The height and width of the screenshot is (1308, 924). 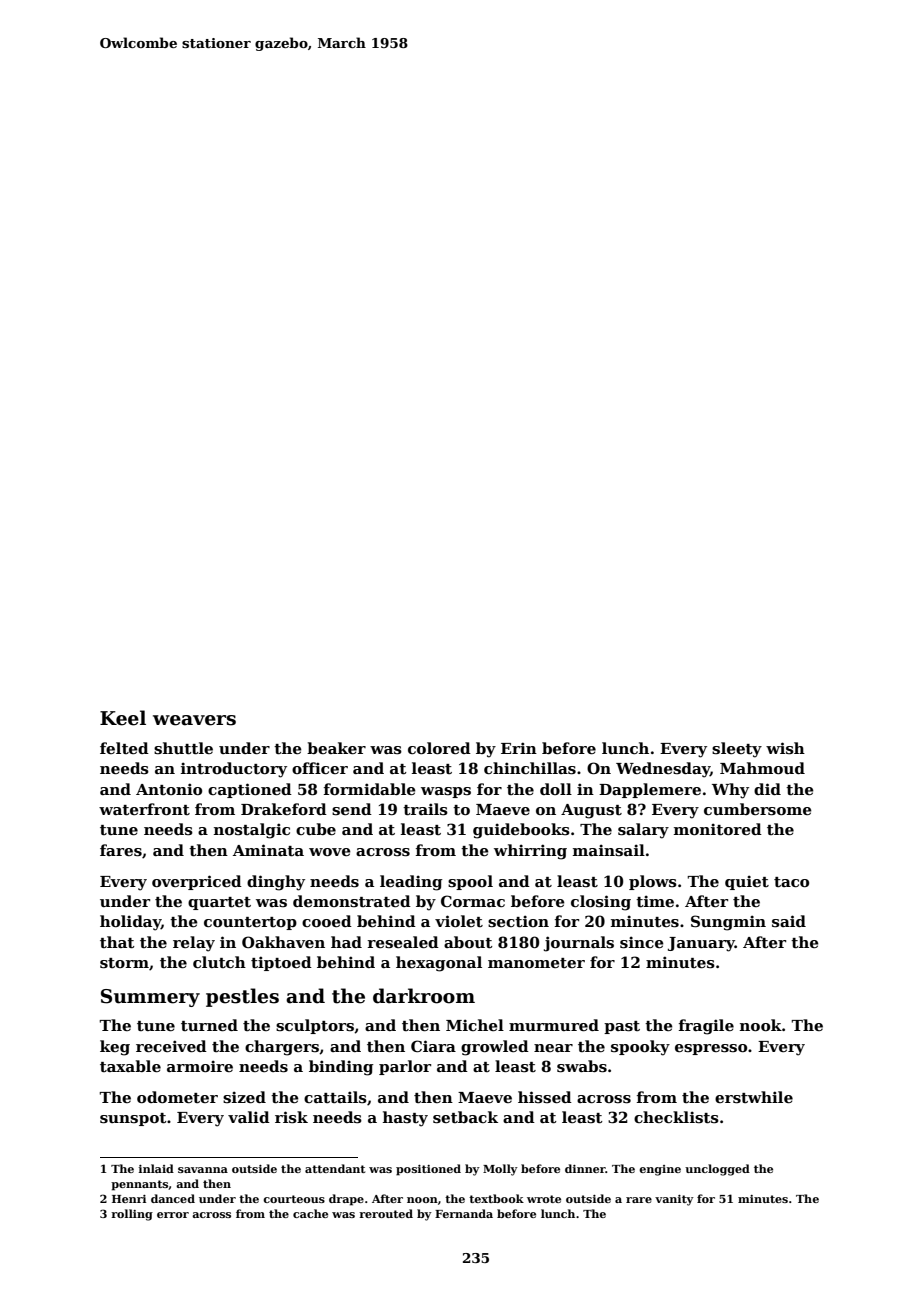 What do you see at coordinates (156, 1168) in the screenshot?
I see `inlaid` at bounding box center [156, 1168].
